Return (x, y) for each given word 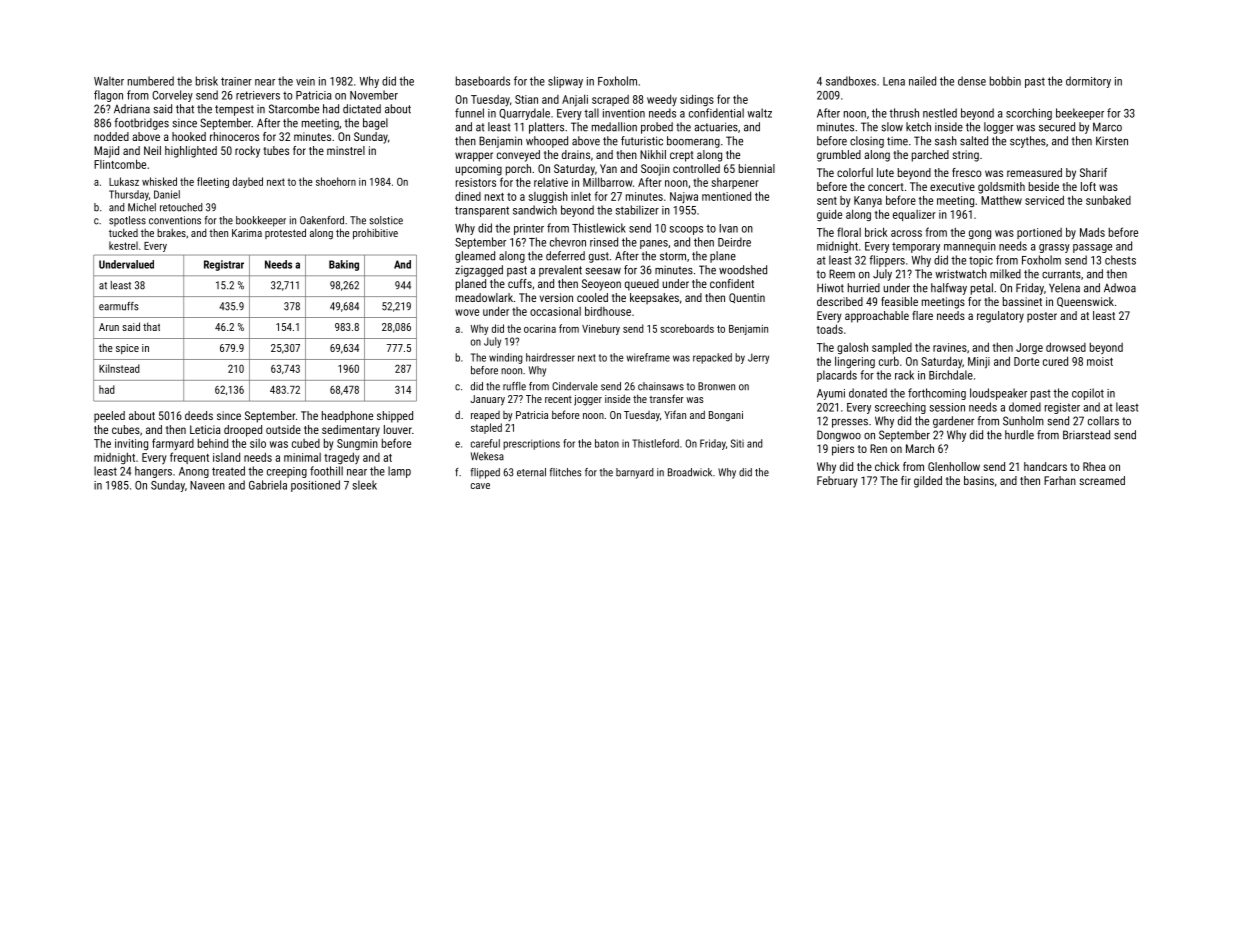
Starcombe (294, 109)
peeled (109, 417)
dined (468, 196)
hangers (153, 472)
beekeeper (1080, 114)
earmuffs (119, 306)
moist (1100, 361)
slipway (565, 82)
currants (1061, 274)
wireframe (648, 357)
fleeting (213, 182)
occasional (555, 311)
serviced (1044, 200)
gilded (928, 482)
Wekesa (487, 456)
